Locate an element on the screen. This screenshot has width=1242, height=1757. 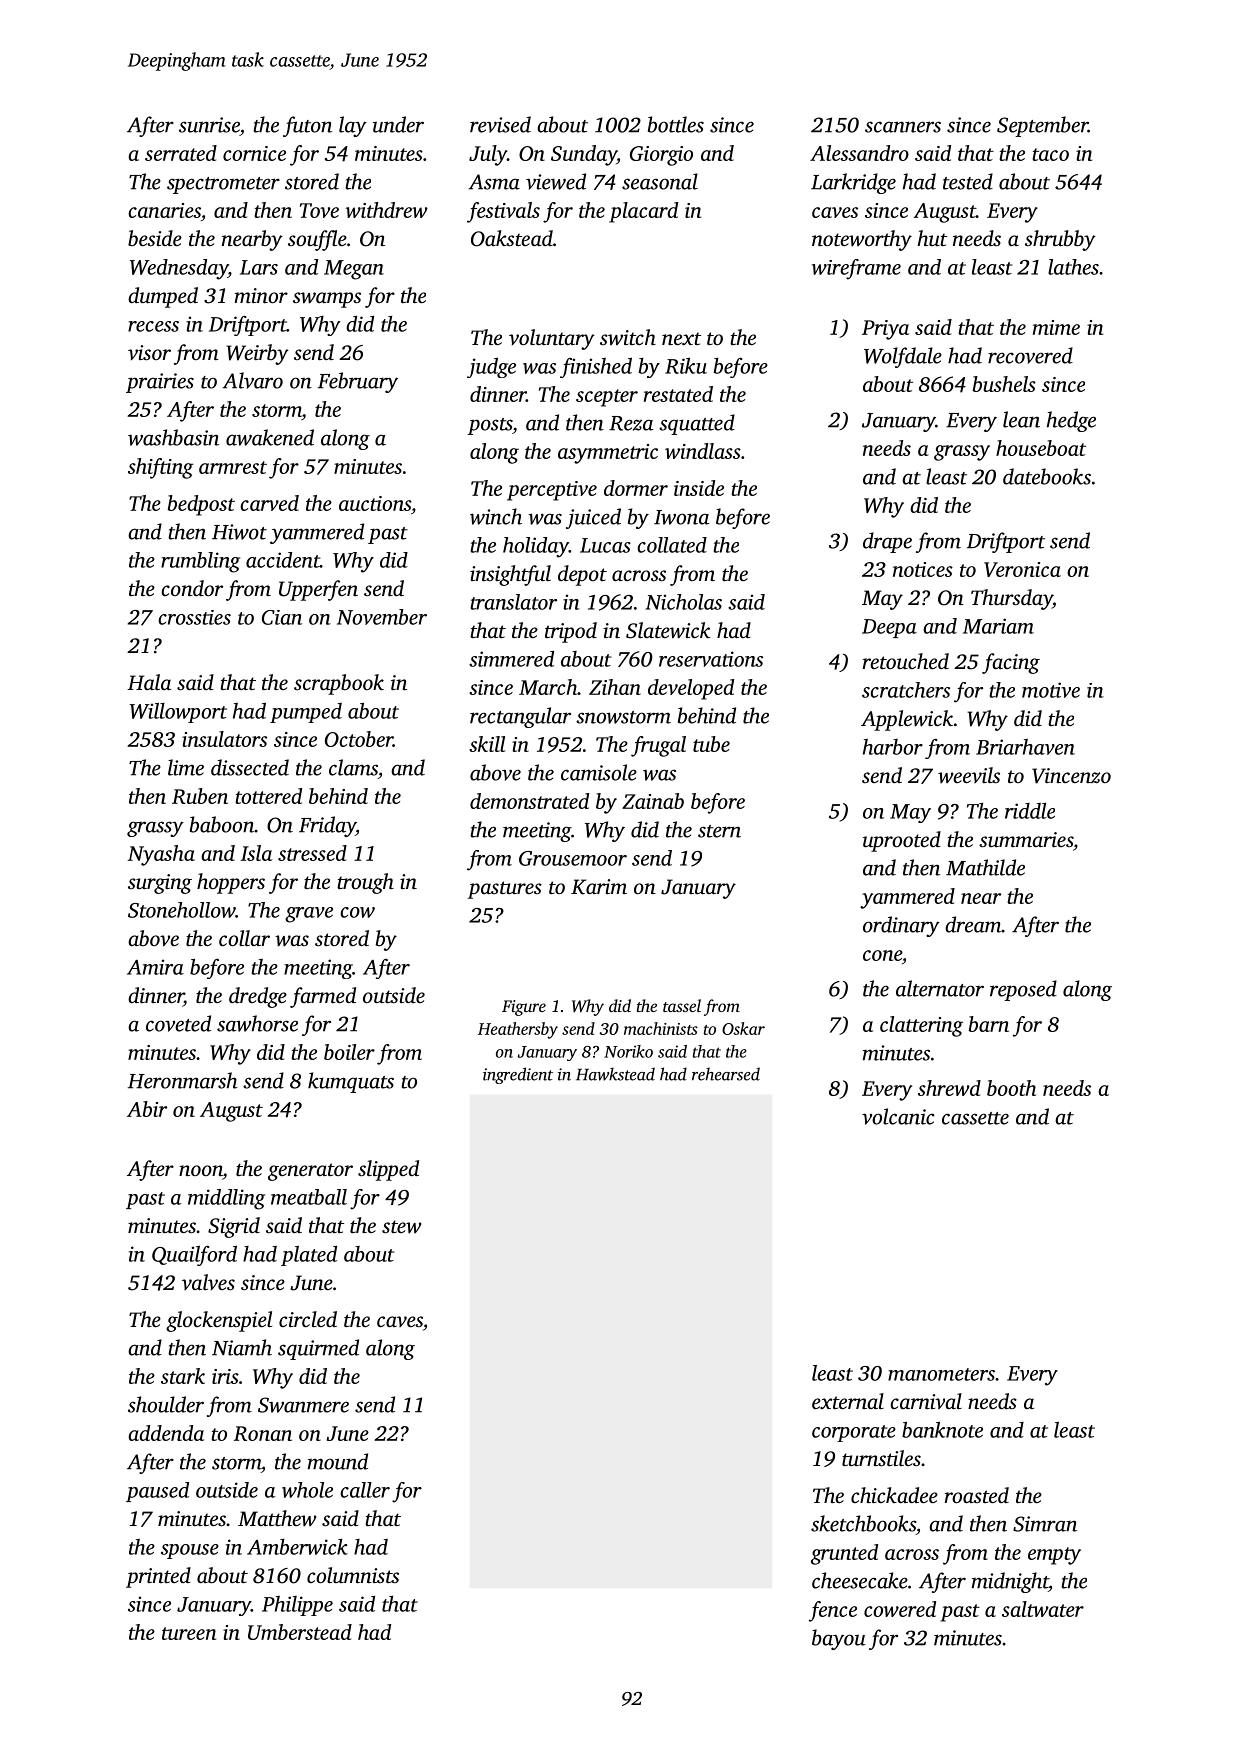
grave is located at coordinates (309, 915).
